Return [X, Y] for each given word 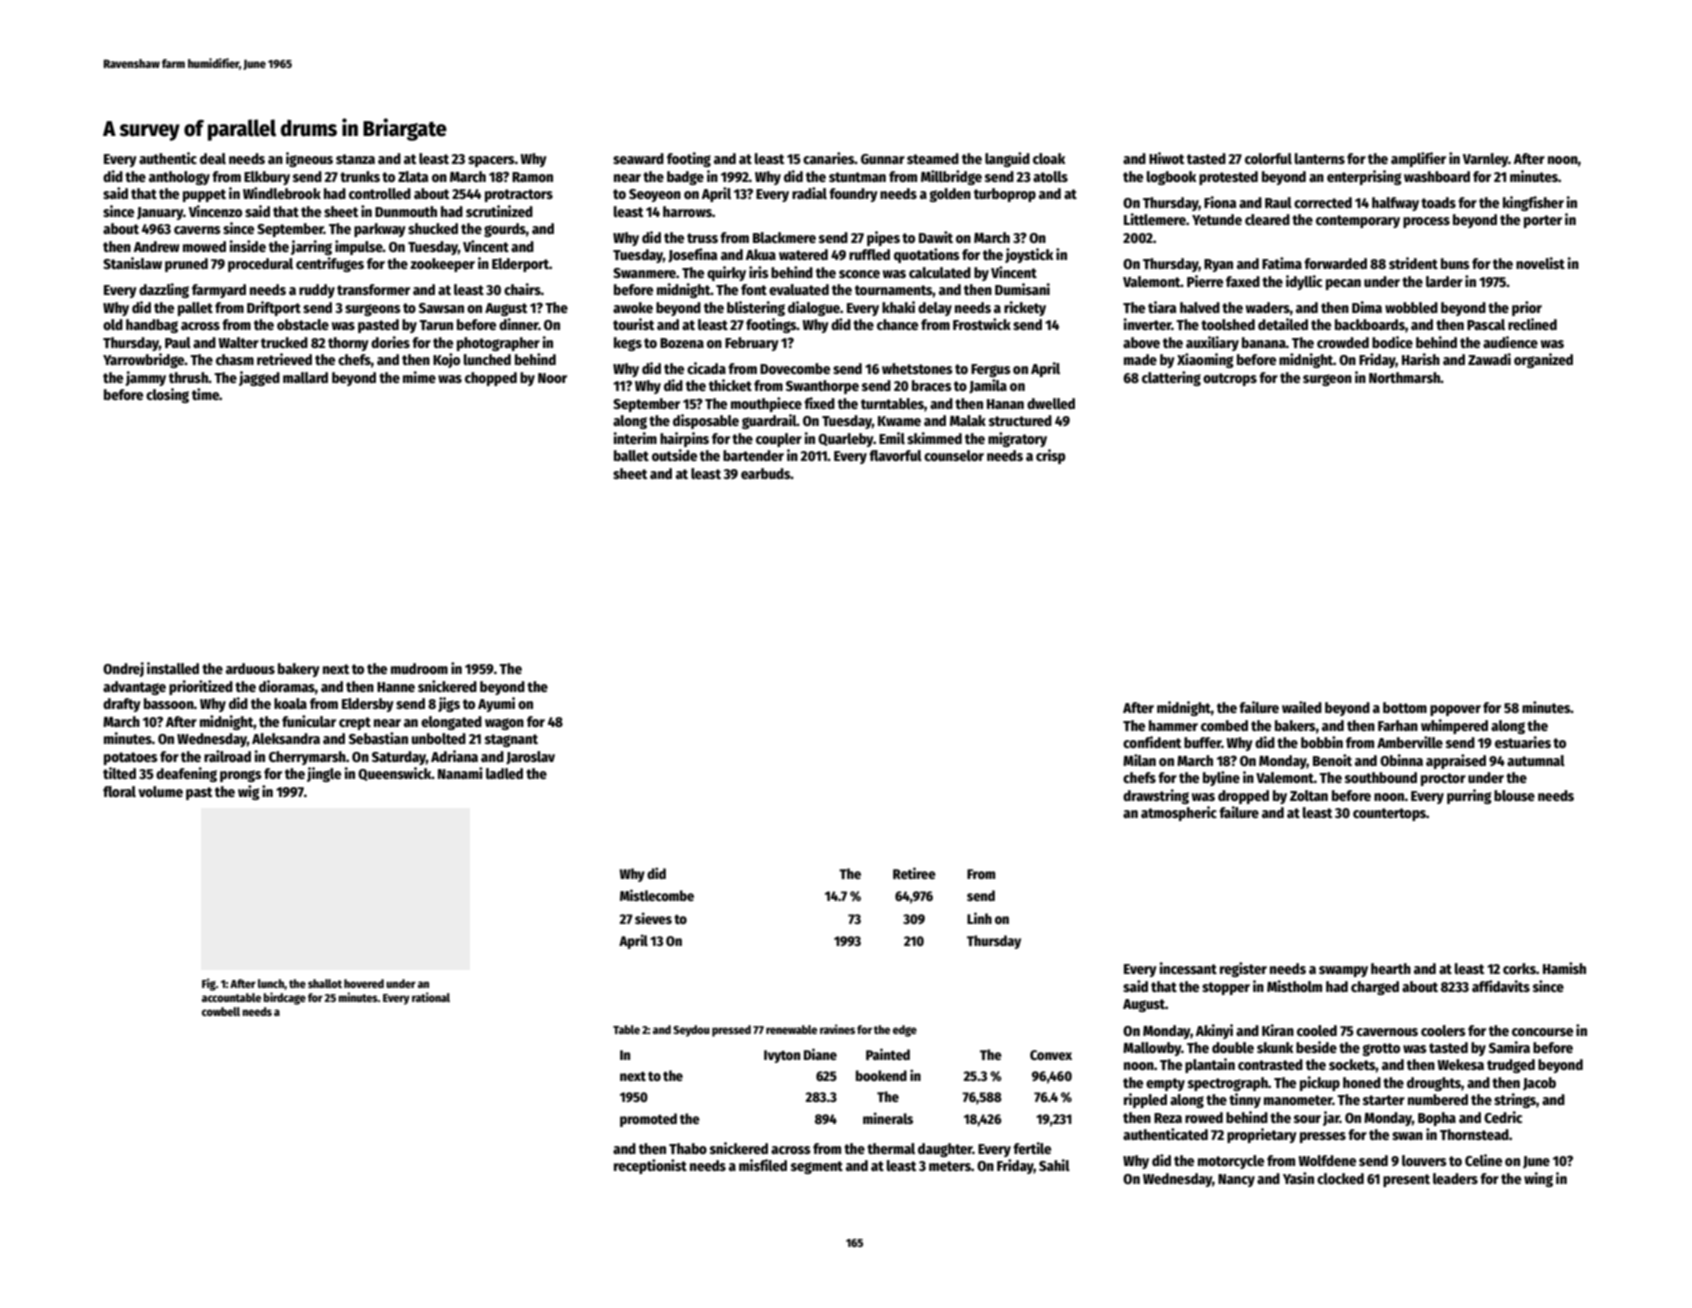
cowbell [221, 1011]
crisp [1050, 456]
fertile [1032, 1148]
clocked [1340, 1178]
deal [213, 158]
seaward [638, 158]
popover [1455, 710]
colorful [1268, 158]
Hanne [396, 687]
